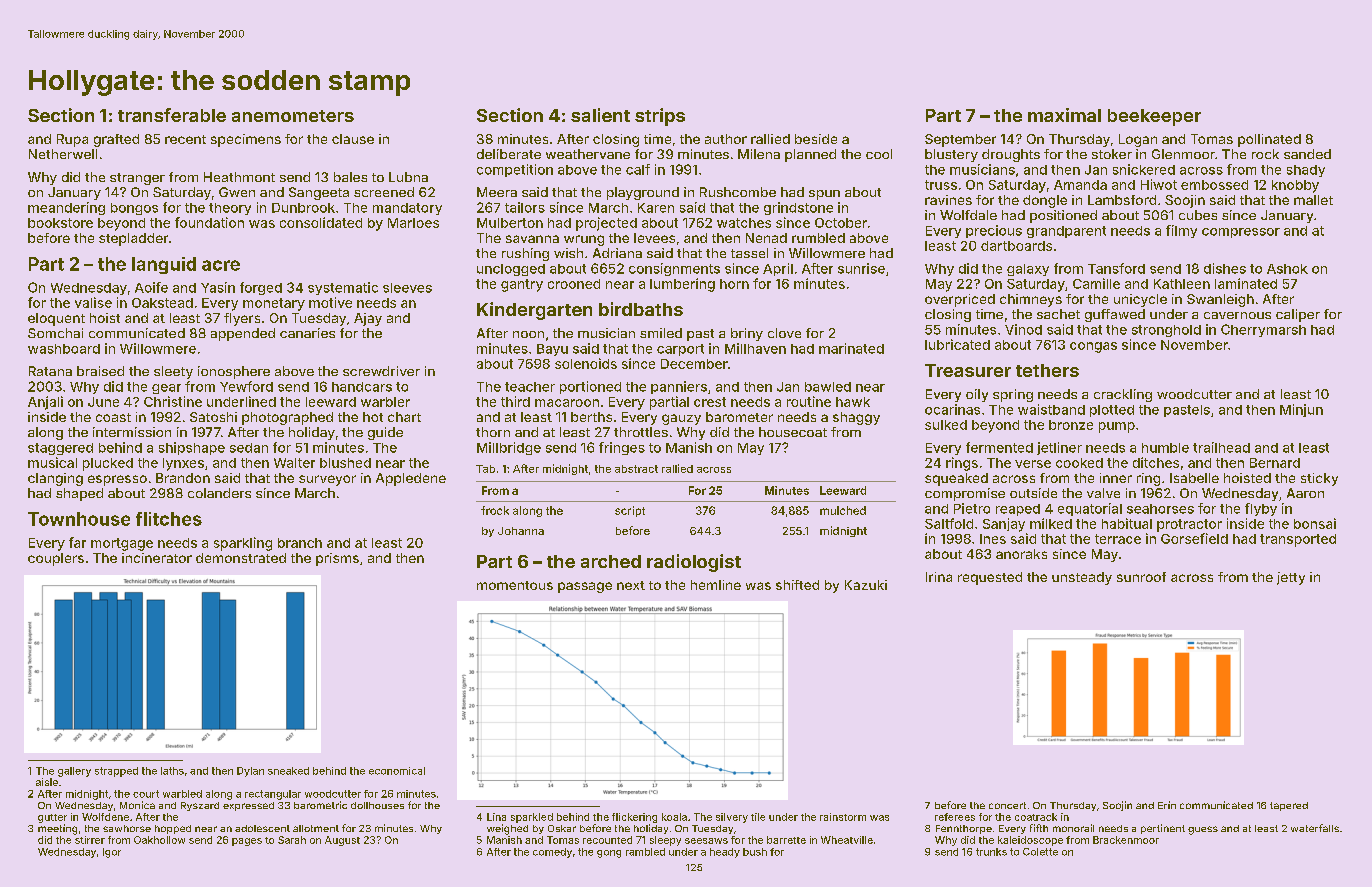  What do you see at coordinates (609, 854) in the screenshot?
I see `gong` at bounding box center [609, 854].
